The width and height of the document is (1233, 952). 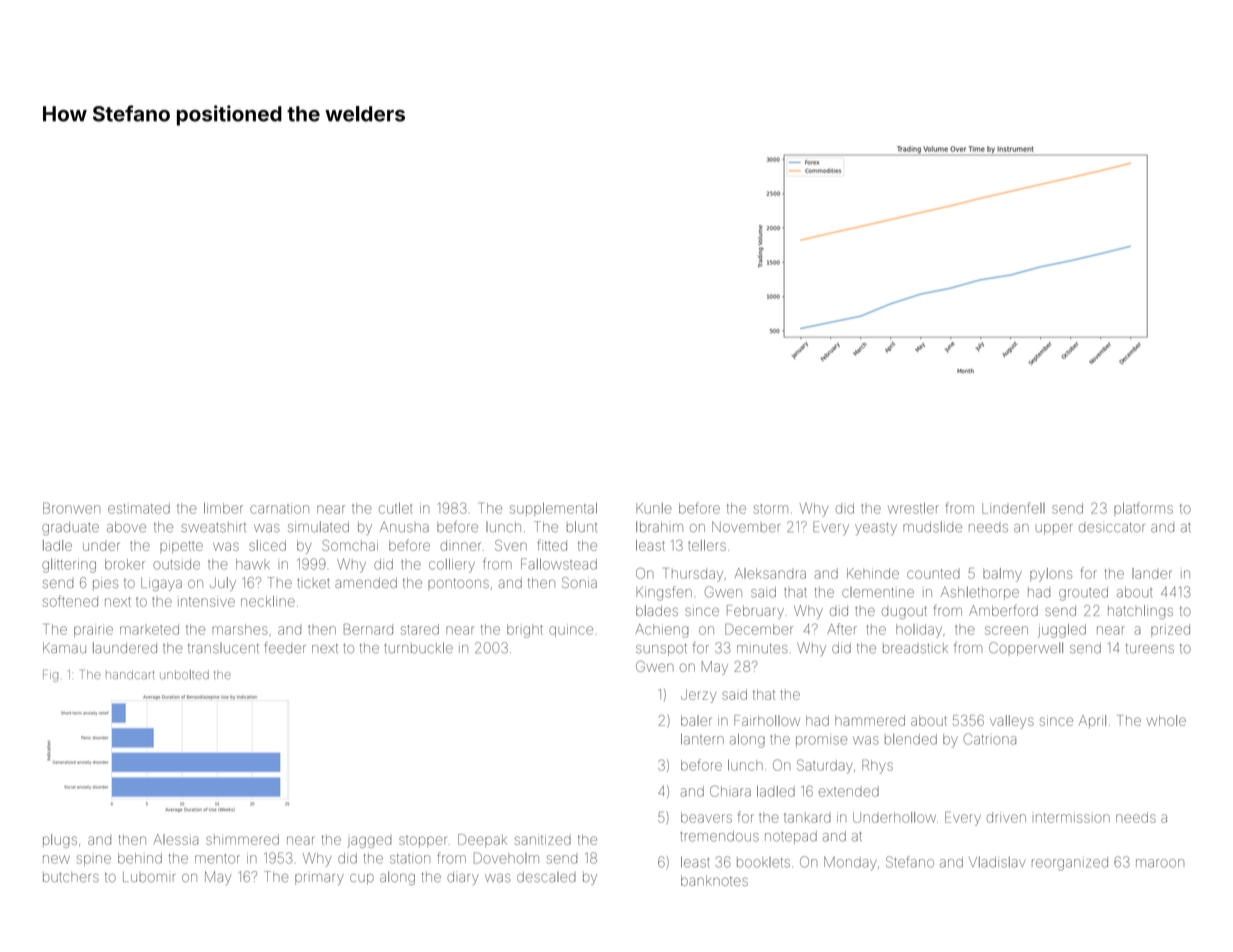 What do you see at coordinates (904, 612) in the document?
I see `dugout` at bounding box center [904, 612].
